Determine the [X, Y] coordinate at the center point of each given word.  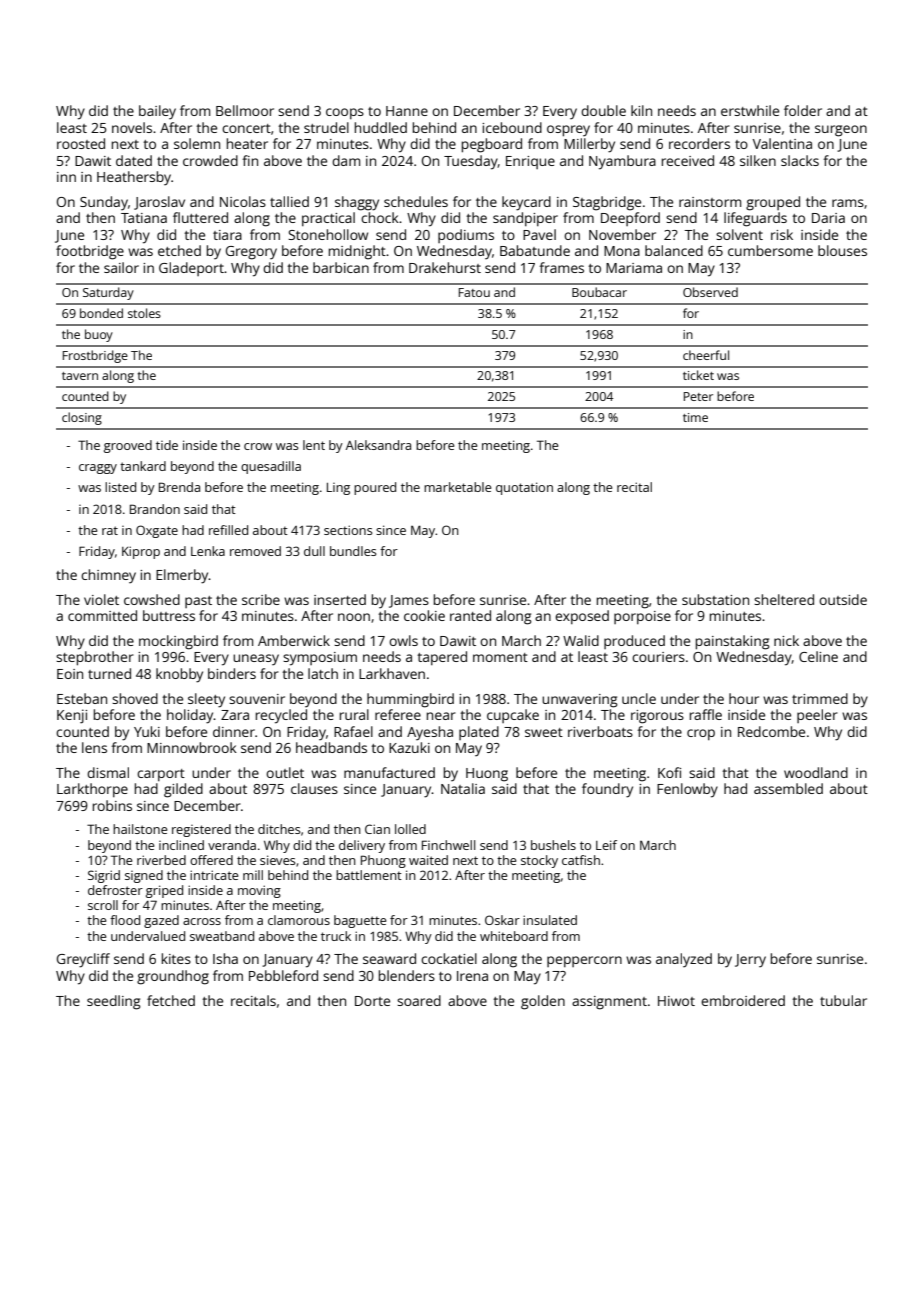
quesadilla [271, 467]
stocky [539, 861]
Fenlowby [687, 790]
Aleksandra [378, 445]
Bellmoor [245, 110]
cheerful [706, 355]
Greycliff [83, 960]
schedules [416, 201]
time [695, 417]
